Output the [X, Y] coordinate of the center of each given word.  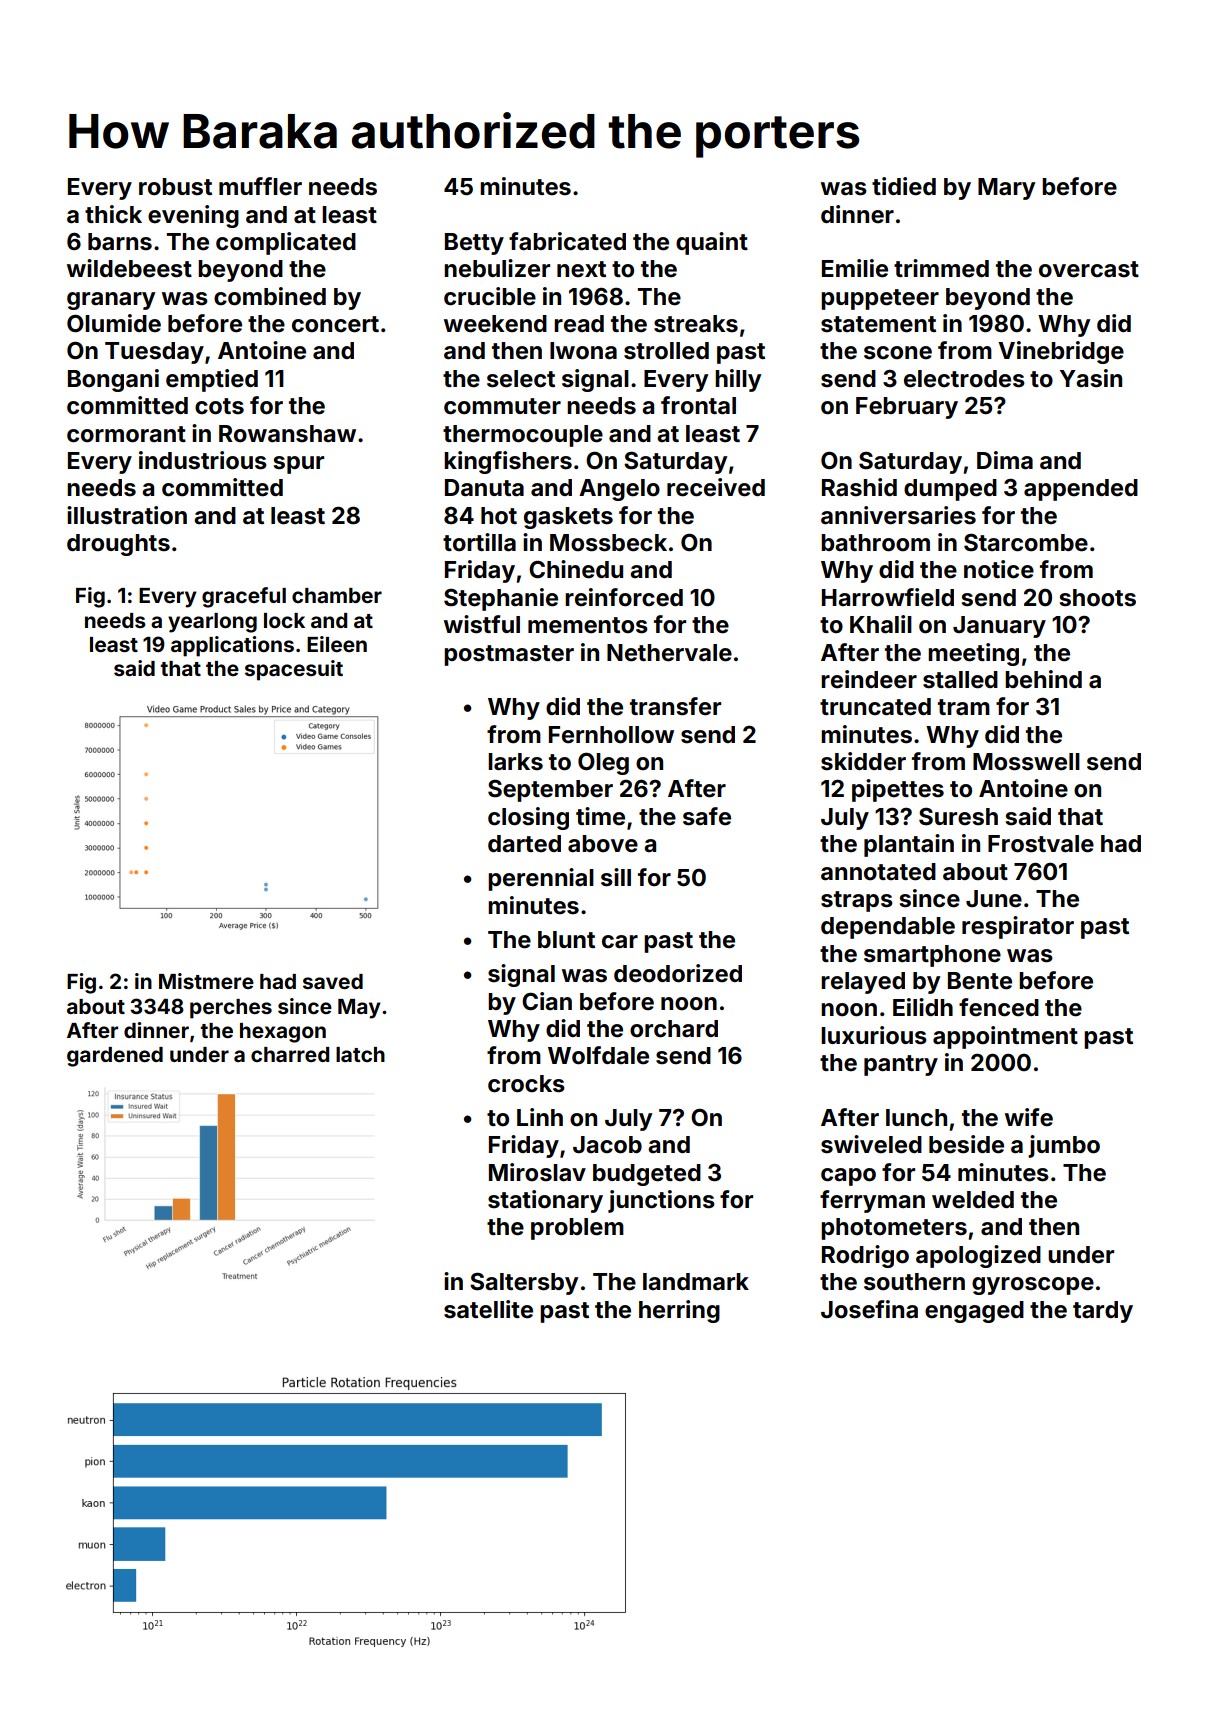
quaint [712, 243]
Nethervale [669, 653]
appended [1081, 490]
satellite [488, 1309]
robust [175, 187]
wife [1029, 1117]
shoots [1098, 598]
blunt [566, 939]
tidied [904, 186]
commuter [502, 406]
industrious [203, 460]
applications [232, 646]
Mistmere [206, 981]
